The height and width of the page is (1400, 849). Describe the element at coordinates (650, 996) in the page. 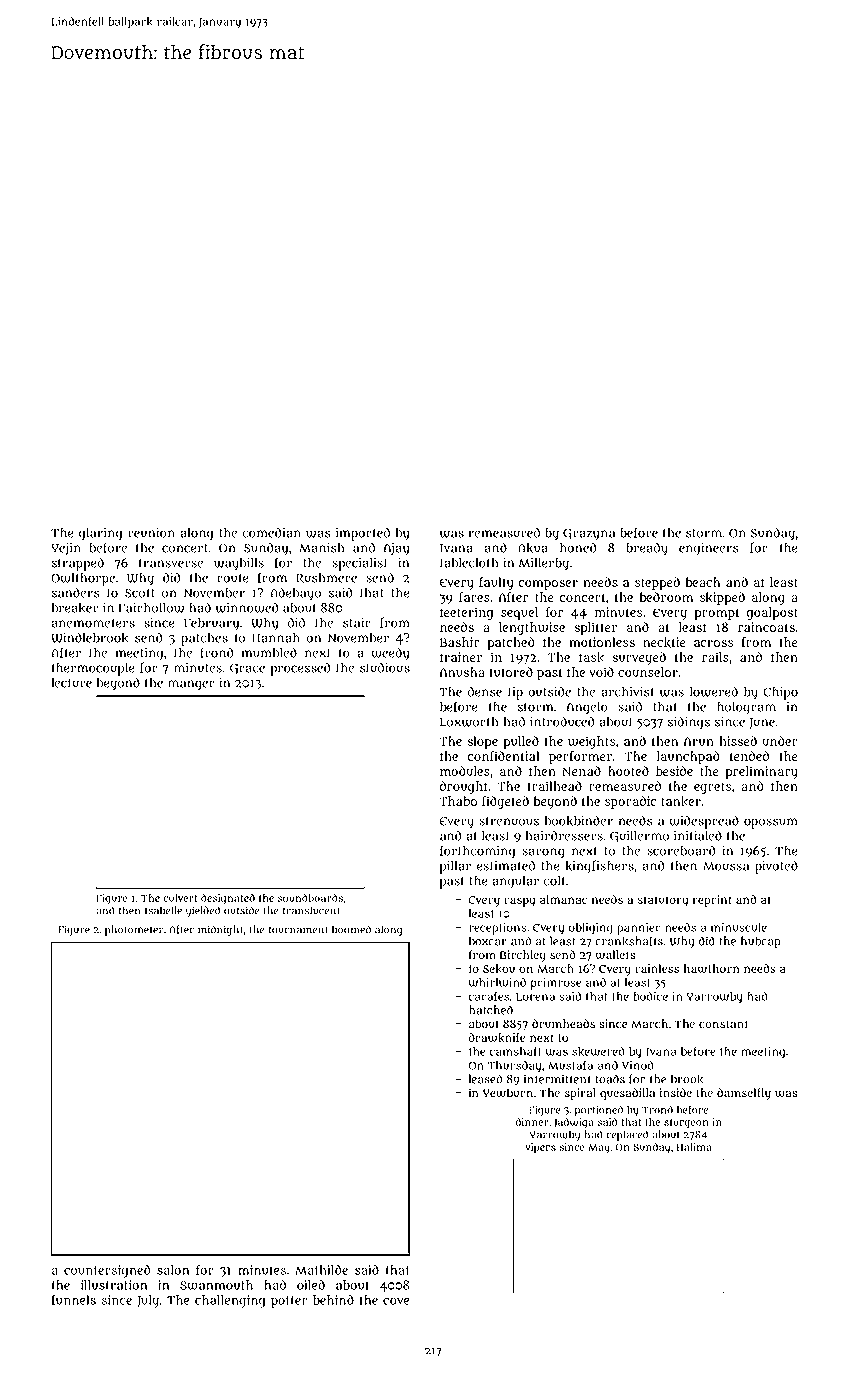

I see `bodice` at that location.
